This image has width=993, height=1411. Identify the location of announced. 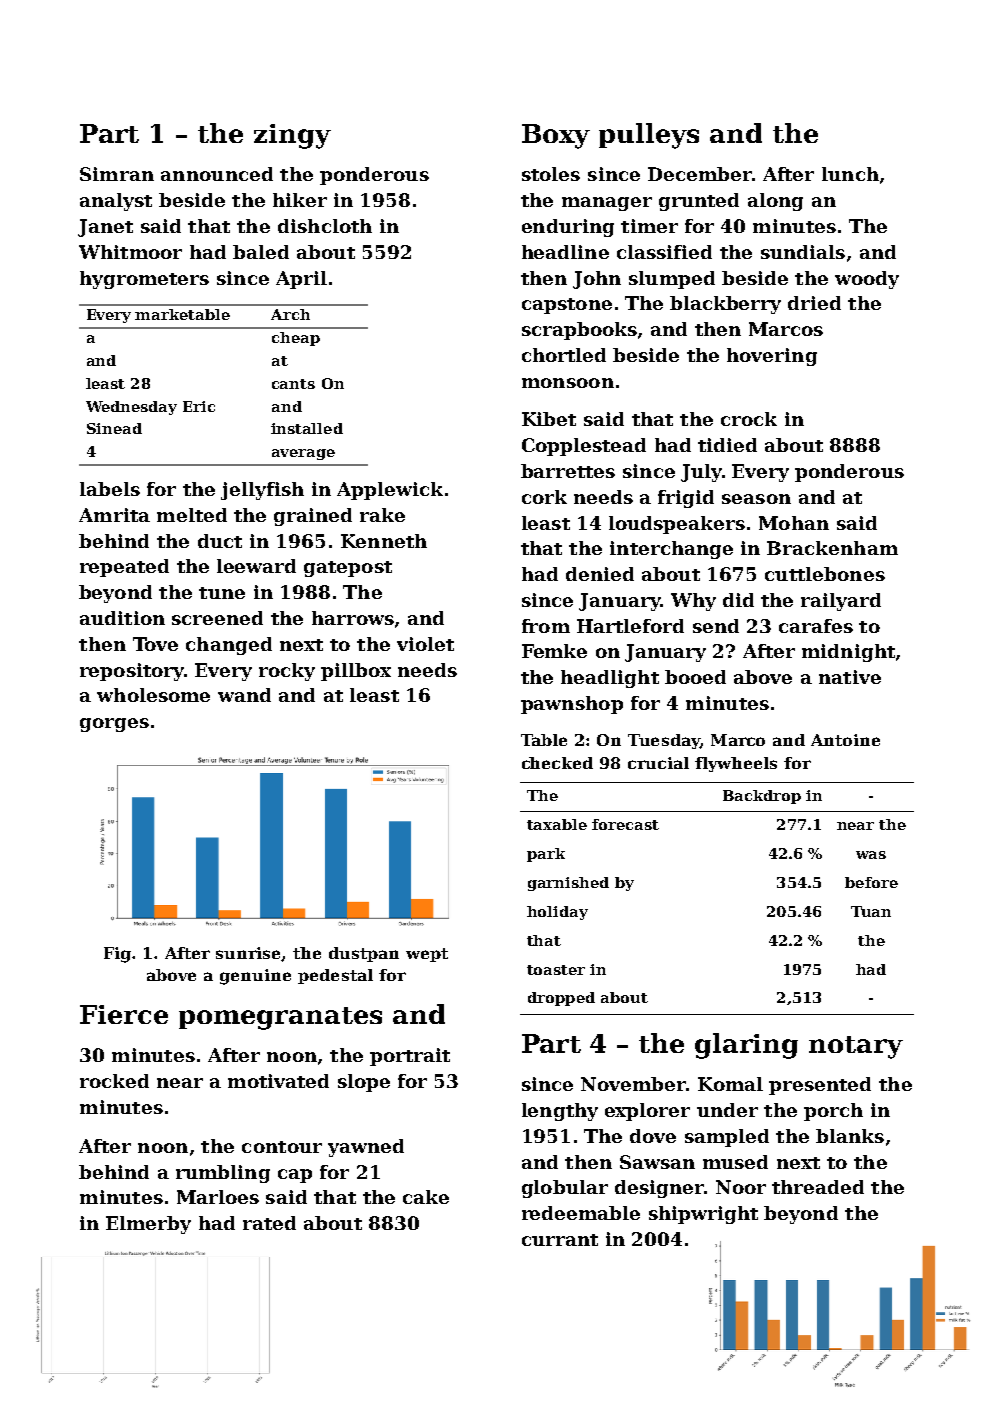
(217, 174).
